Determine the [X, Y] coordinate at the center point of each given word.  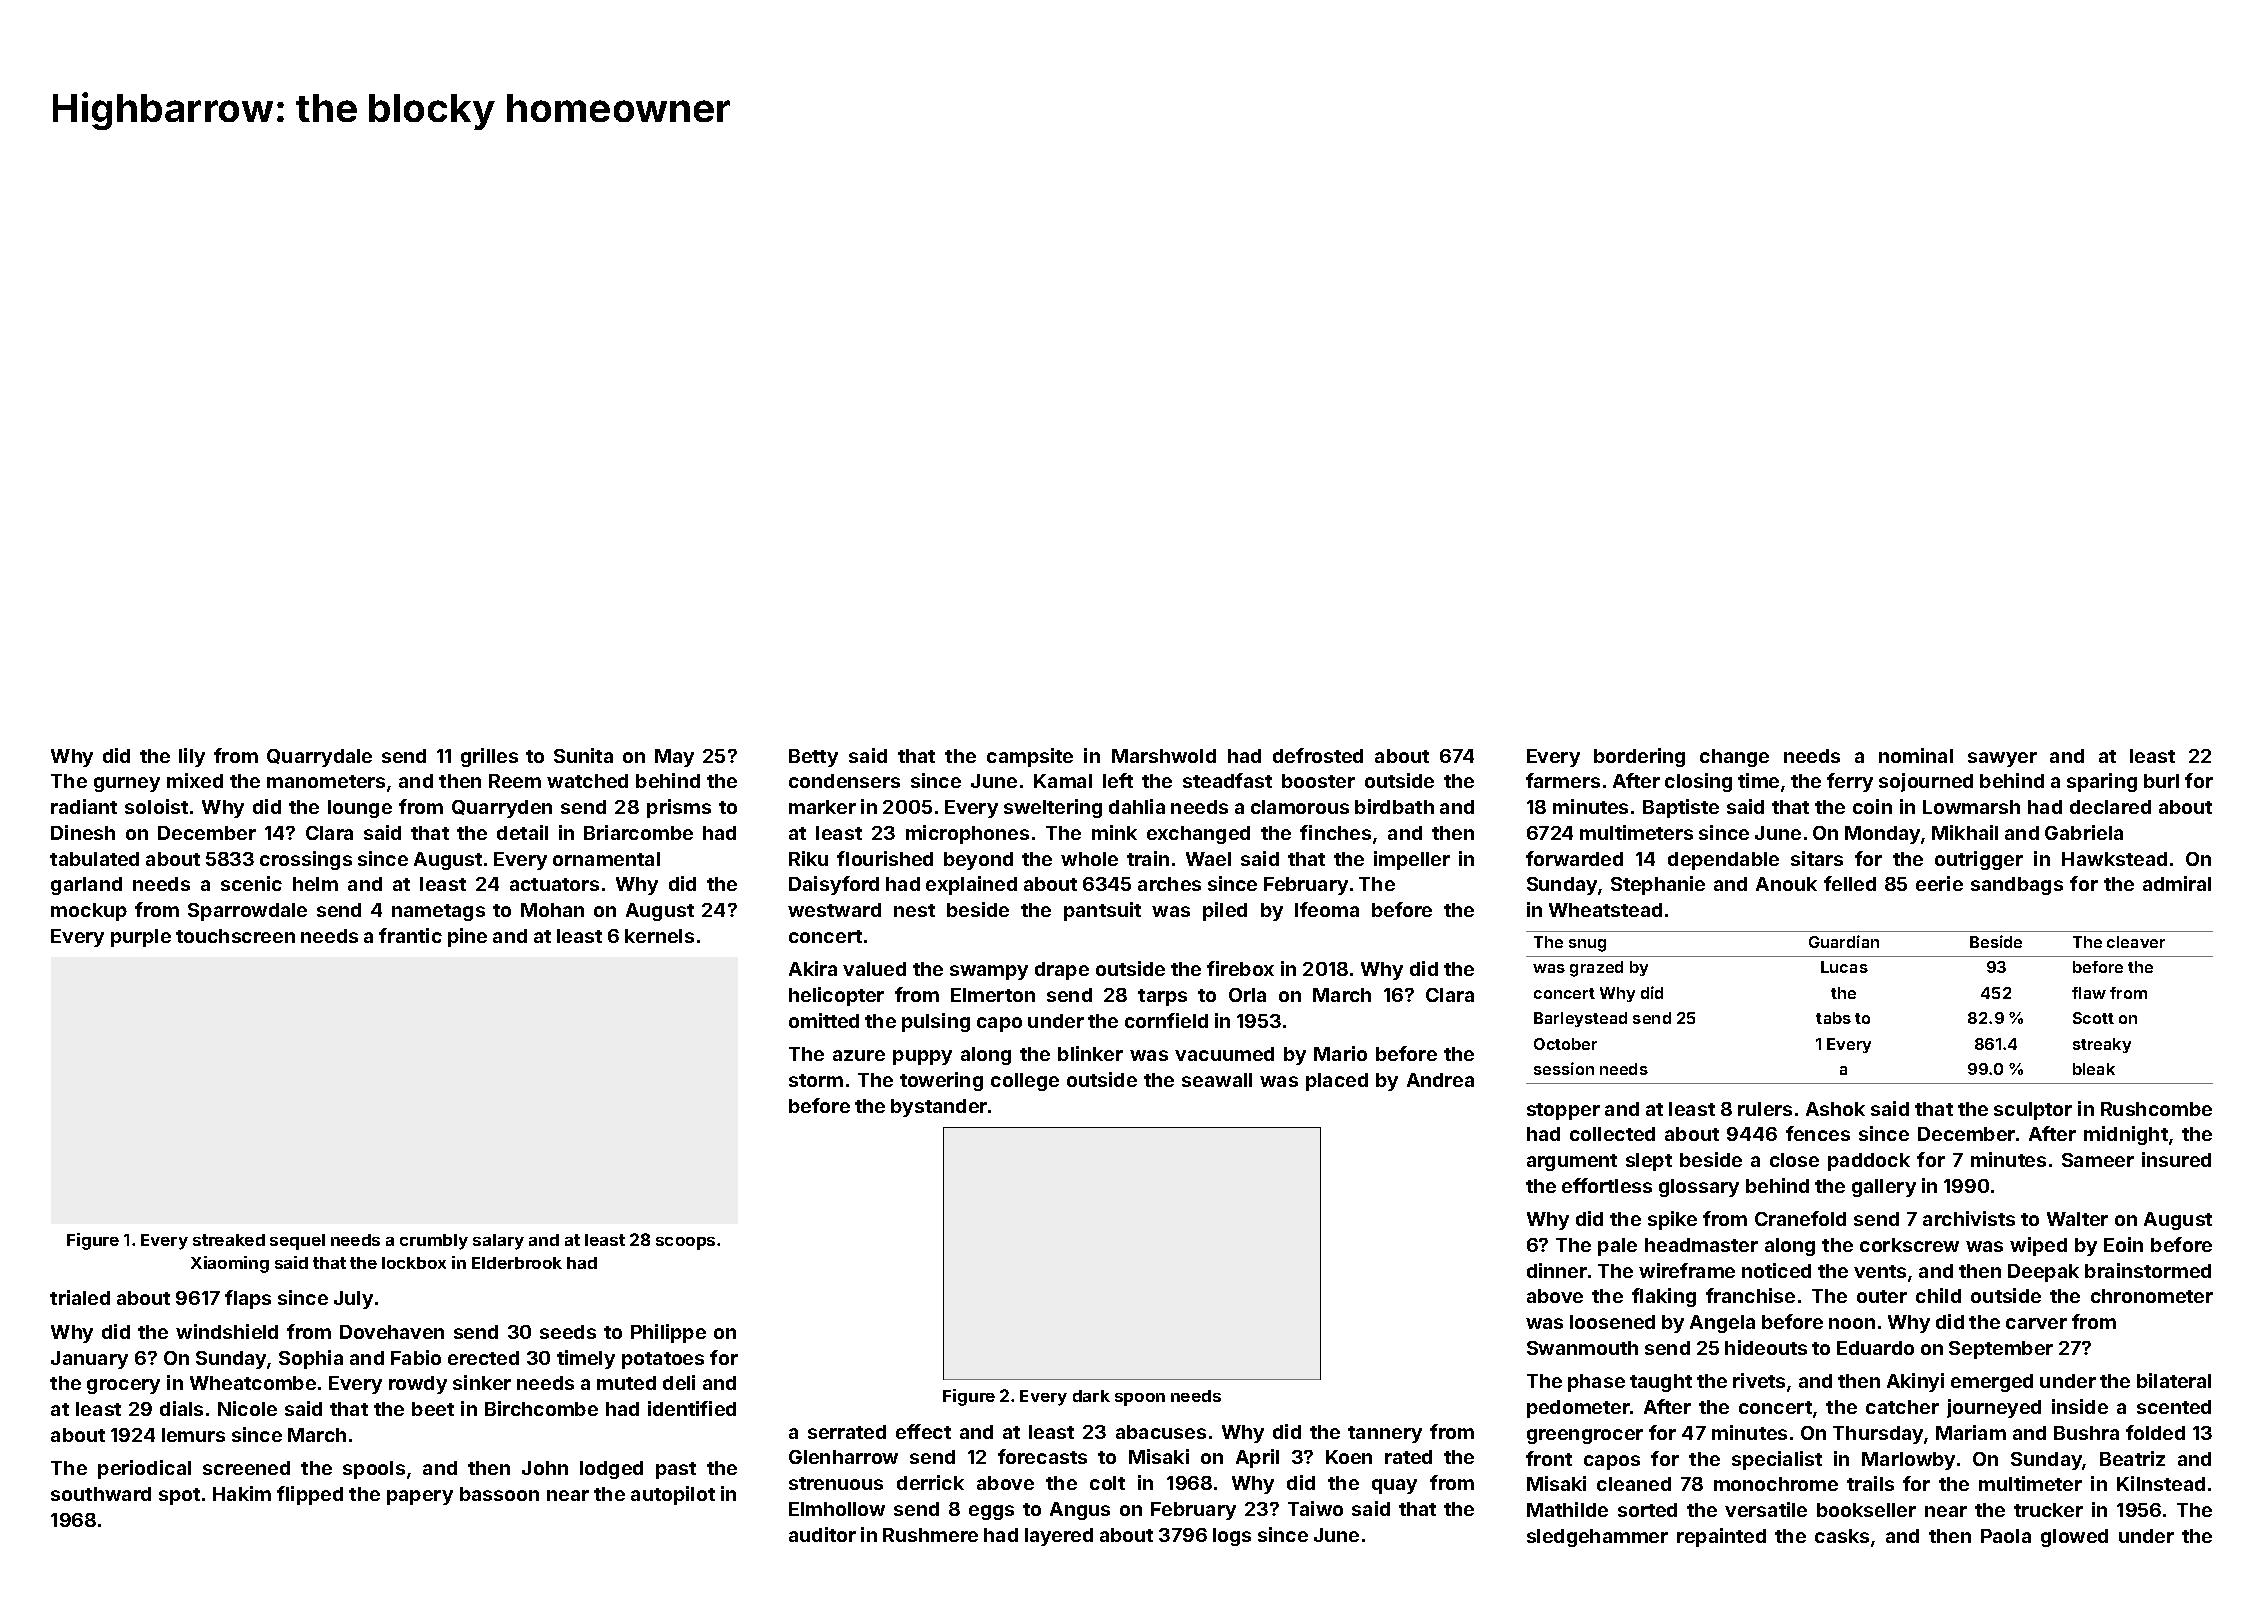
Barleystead [1580, 1019]
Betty [813, 758]
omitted [824, 1020]
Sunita [583, 755]
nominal [1916, 755]
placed [1337, 1082]
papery [420, 1497]
